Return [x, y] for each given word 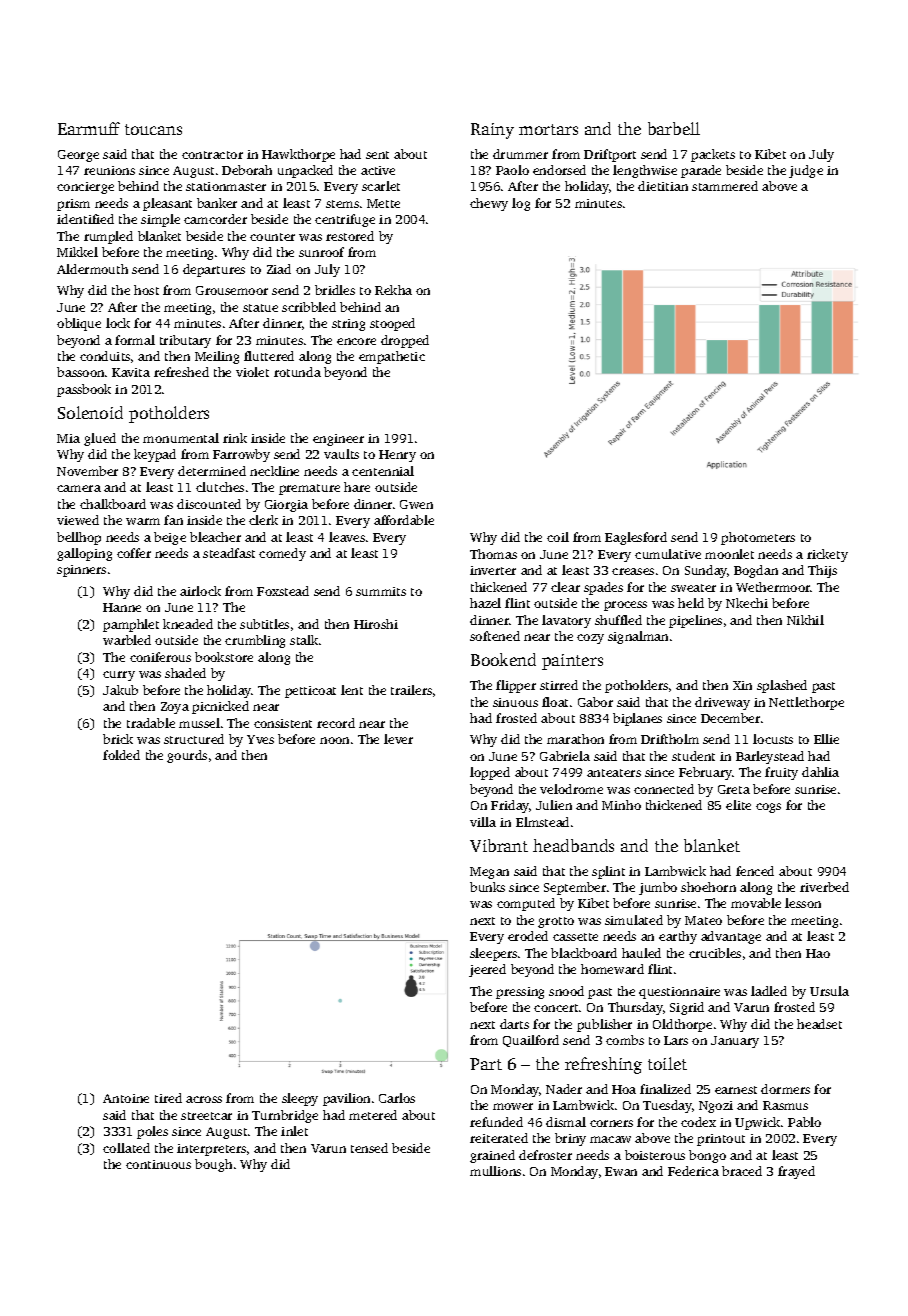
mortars [548, 129]
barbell [674, 128]
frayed [796, 1172]
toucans [153, 129]
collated [126, 1148]
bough [213, 1165]
